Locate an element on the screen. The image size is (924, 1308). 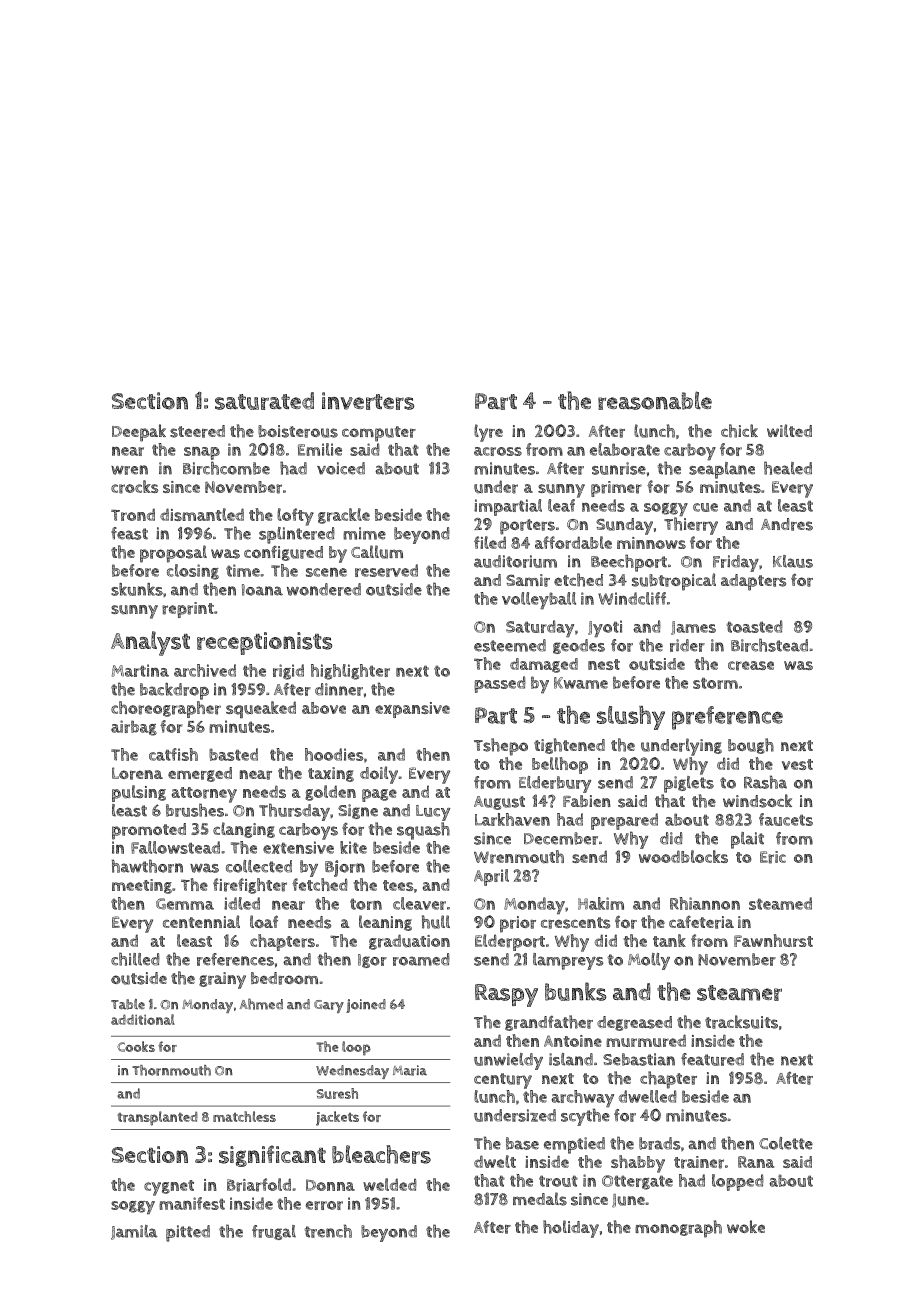
reserved is located at coordinates (386, 570).
